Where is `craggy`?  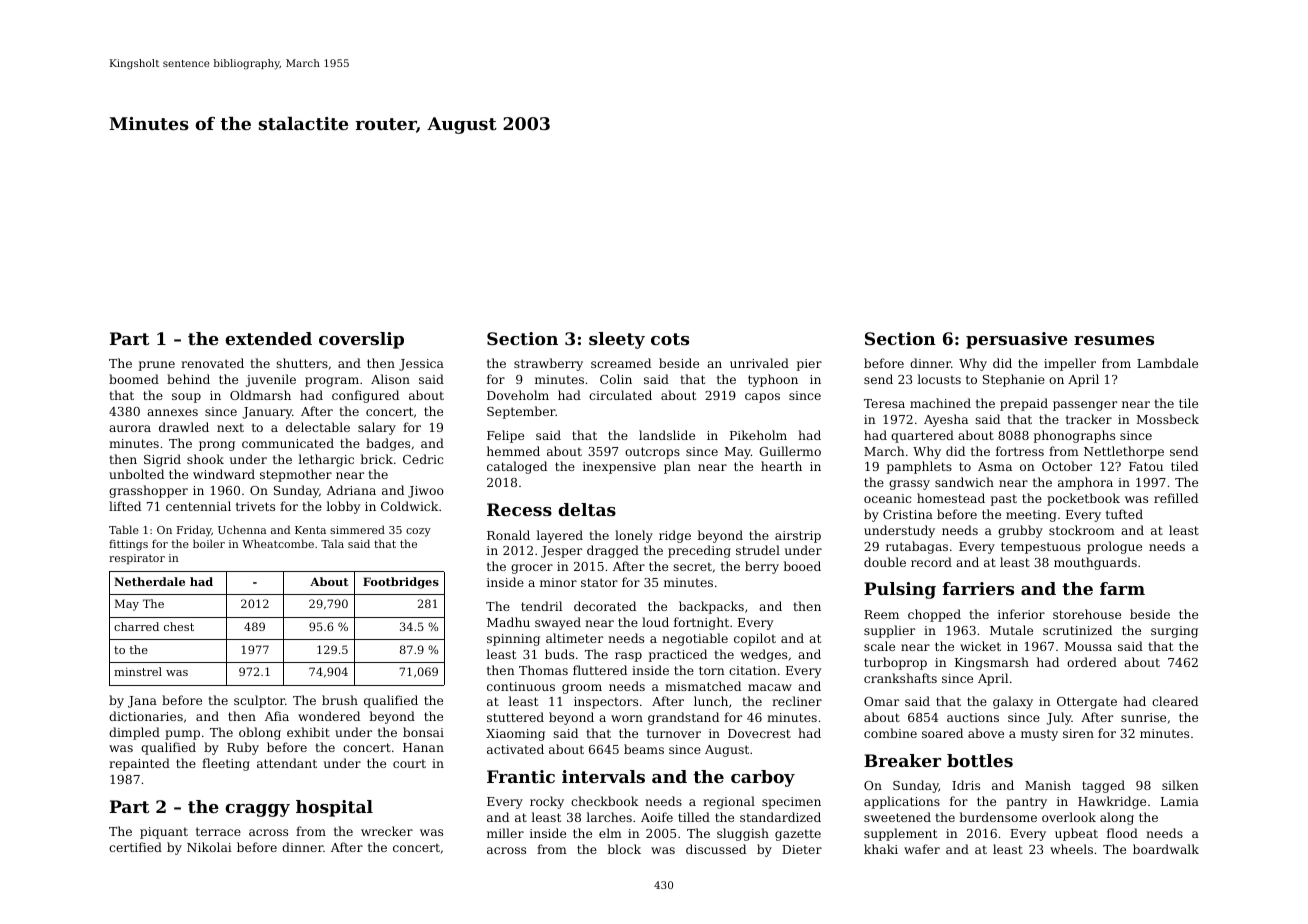 craggy is located at coordinates (257, 810).
